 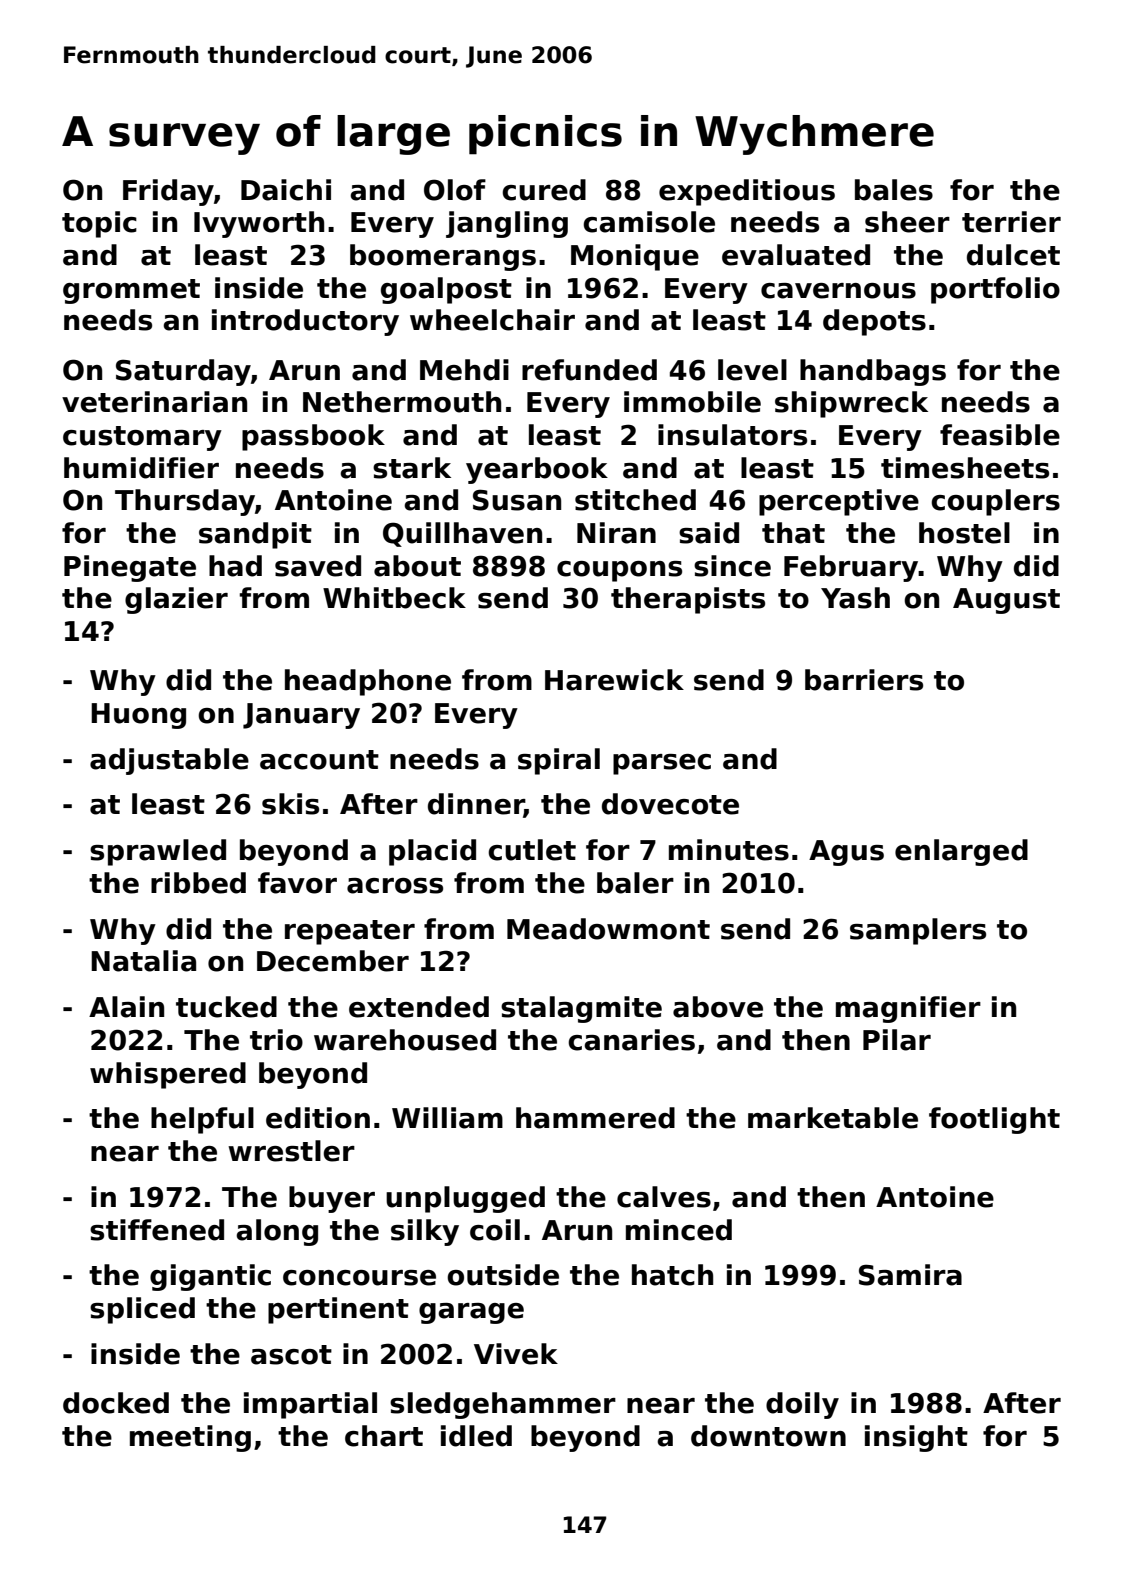 What do you see at coordinates (916, 1438) in the page?
I see `insight` at bounding box center [916, 1438].
